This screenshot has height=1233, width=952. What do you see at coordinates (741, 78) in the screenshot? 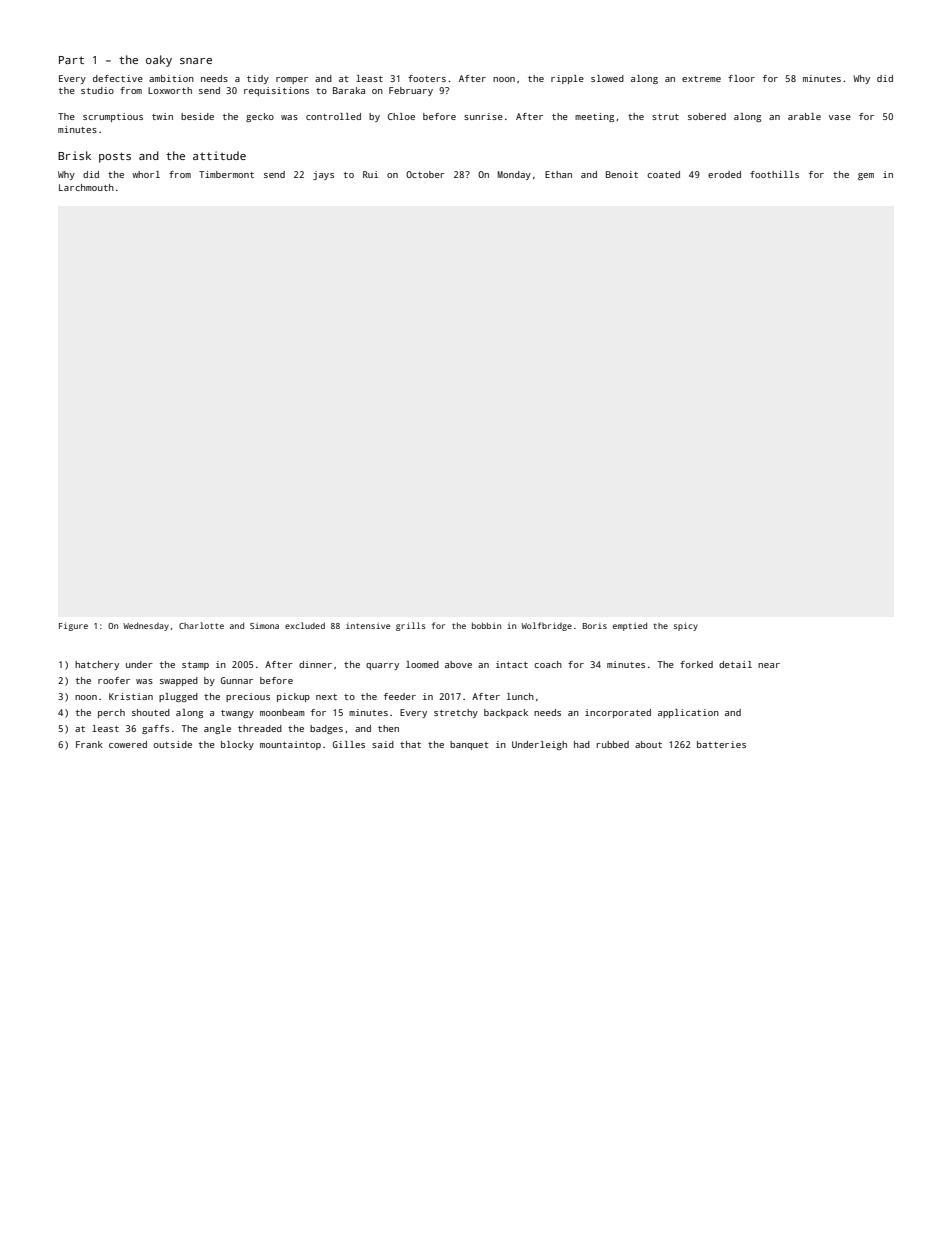
I see `floor` at bounding box center [741, 78].
